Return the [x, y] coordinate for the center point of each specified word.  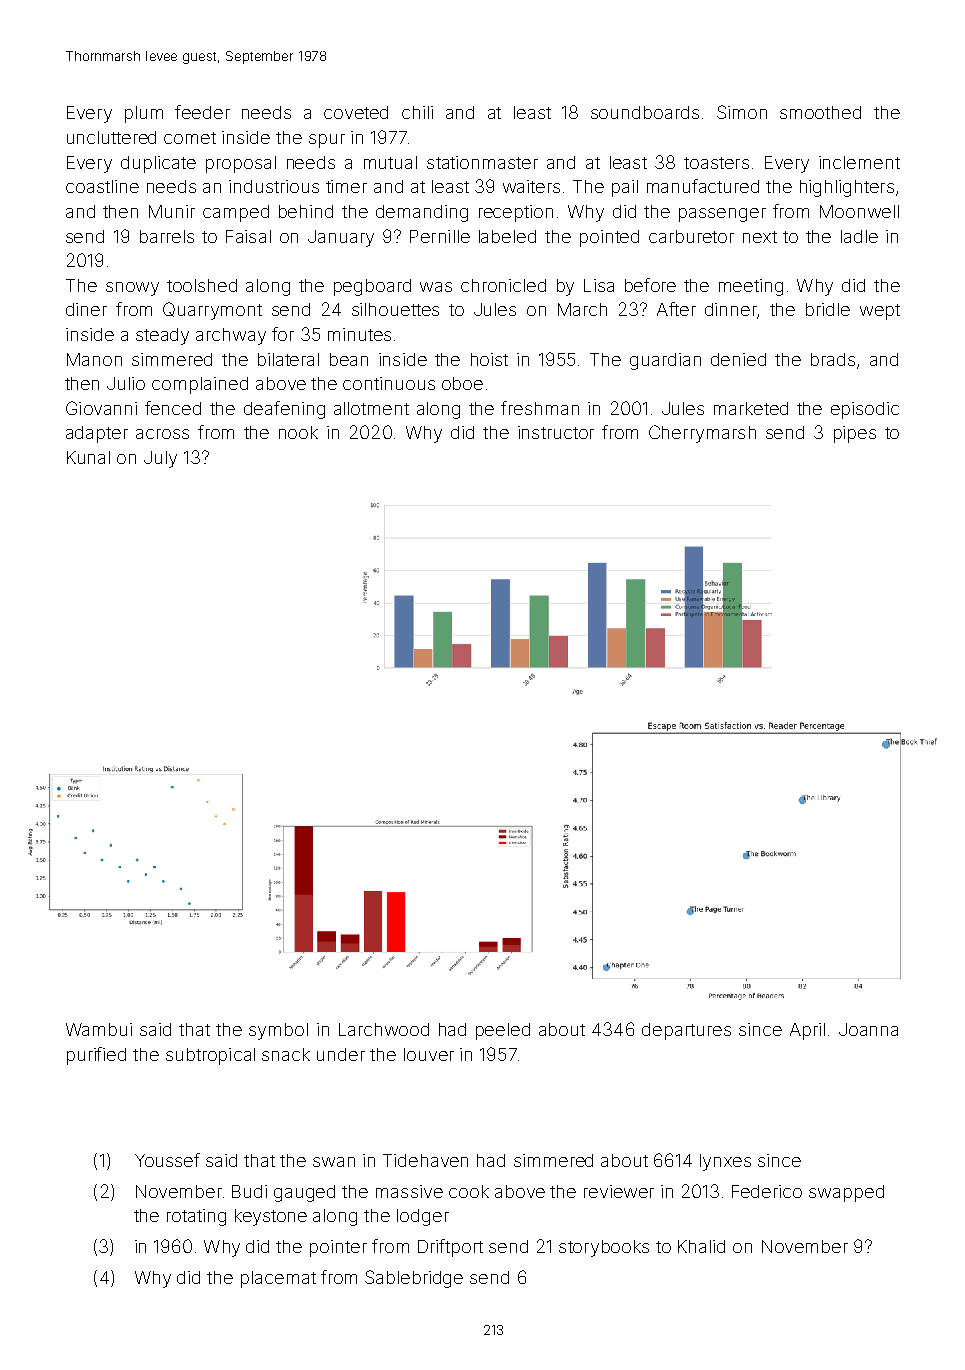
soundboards [645, 112]
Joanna [868, 1029]
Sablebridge [414, 1279]
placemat [278, 1279]
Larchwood [384, 1029]
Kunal [88, 457]
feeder [202, 112]
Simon [742, 112]
